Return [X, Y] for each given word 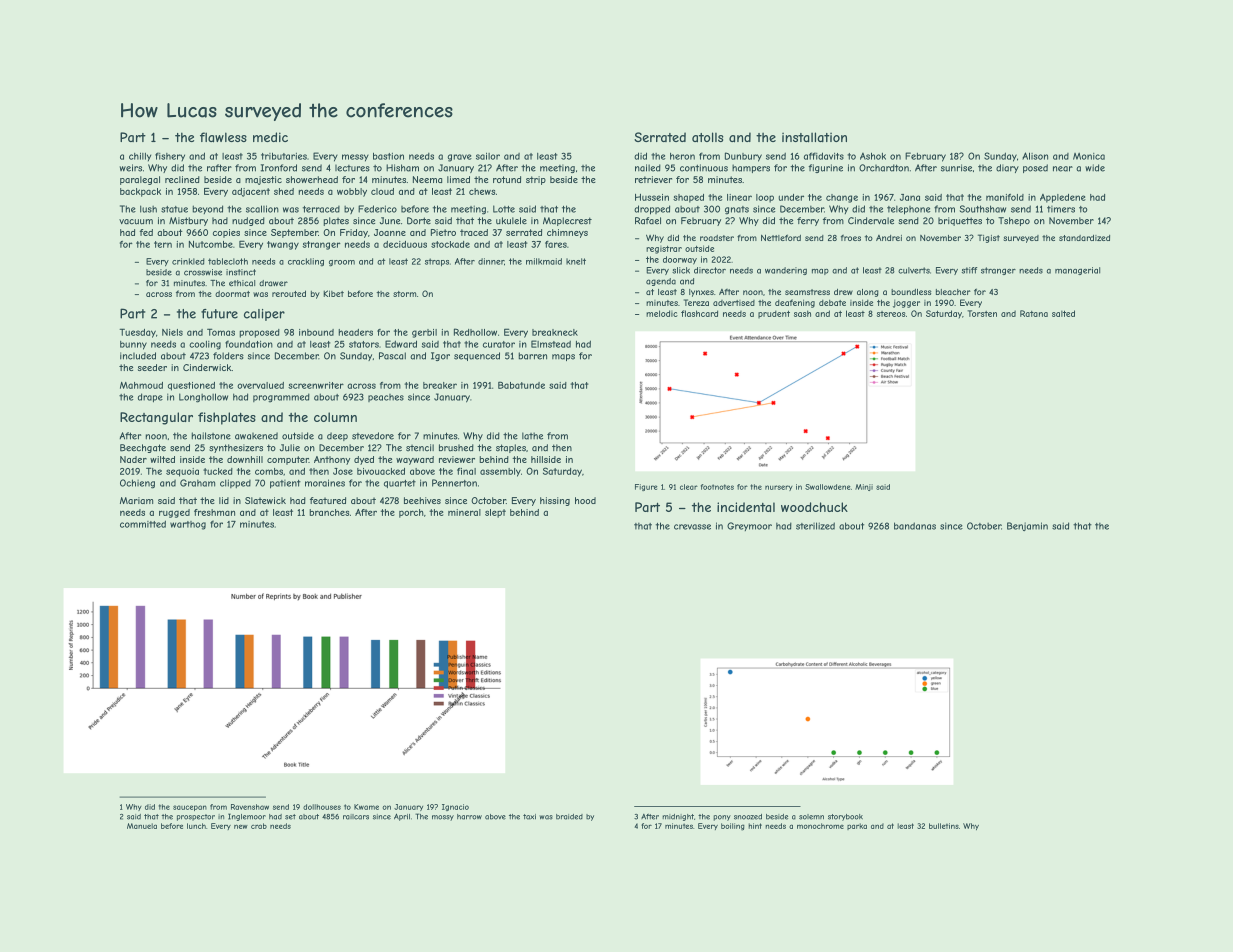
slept [495, 513]
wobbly [352, 192]
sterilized [815, 526]
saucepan [190, 808]
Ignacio [455, 807]
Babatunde [521, 385]
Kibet [333, 293]
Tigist [989, 238]
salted [1063, 313]
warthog [188, 525]
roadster [717, 238]
